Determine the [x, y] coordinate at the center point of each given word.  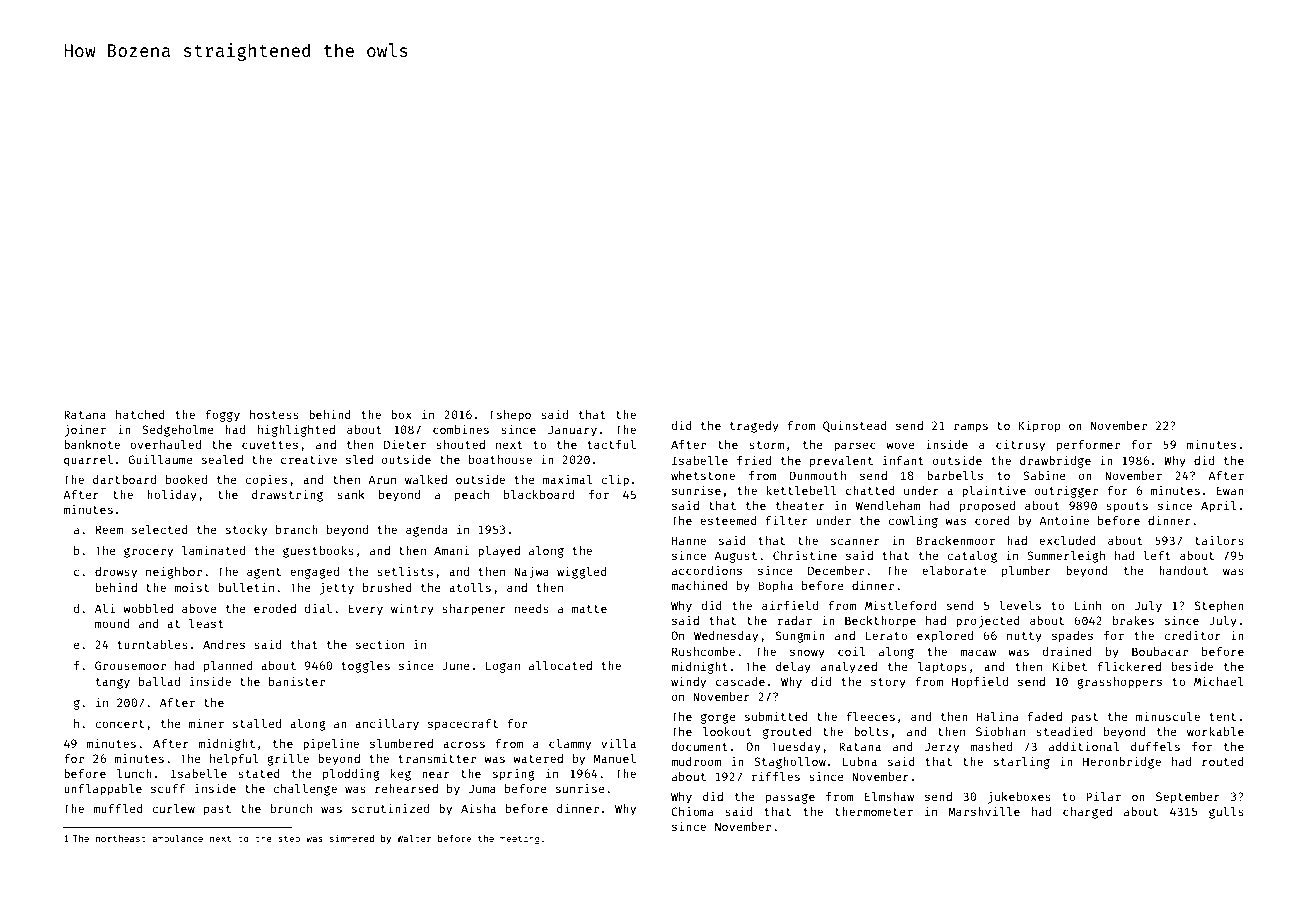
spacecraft [463, 725]
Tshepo [510, 416]
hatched [140, 414]
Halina [997, 716]
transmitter [437, 758]
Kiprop [1039, 426]
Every [366, 610]
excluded [1067, 540]
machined [699, 585]
